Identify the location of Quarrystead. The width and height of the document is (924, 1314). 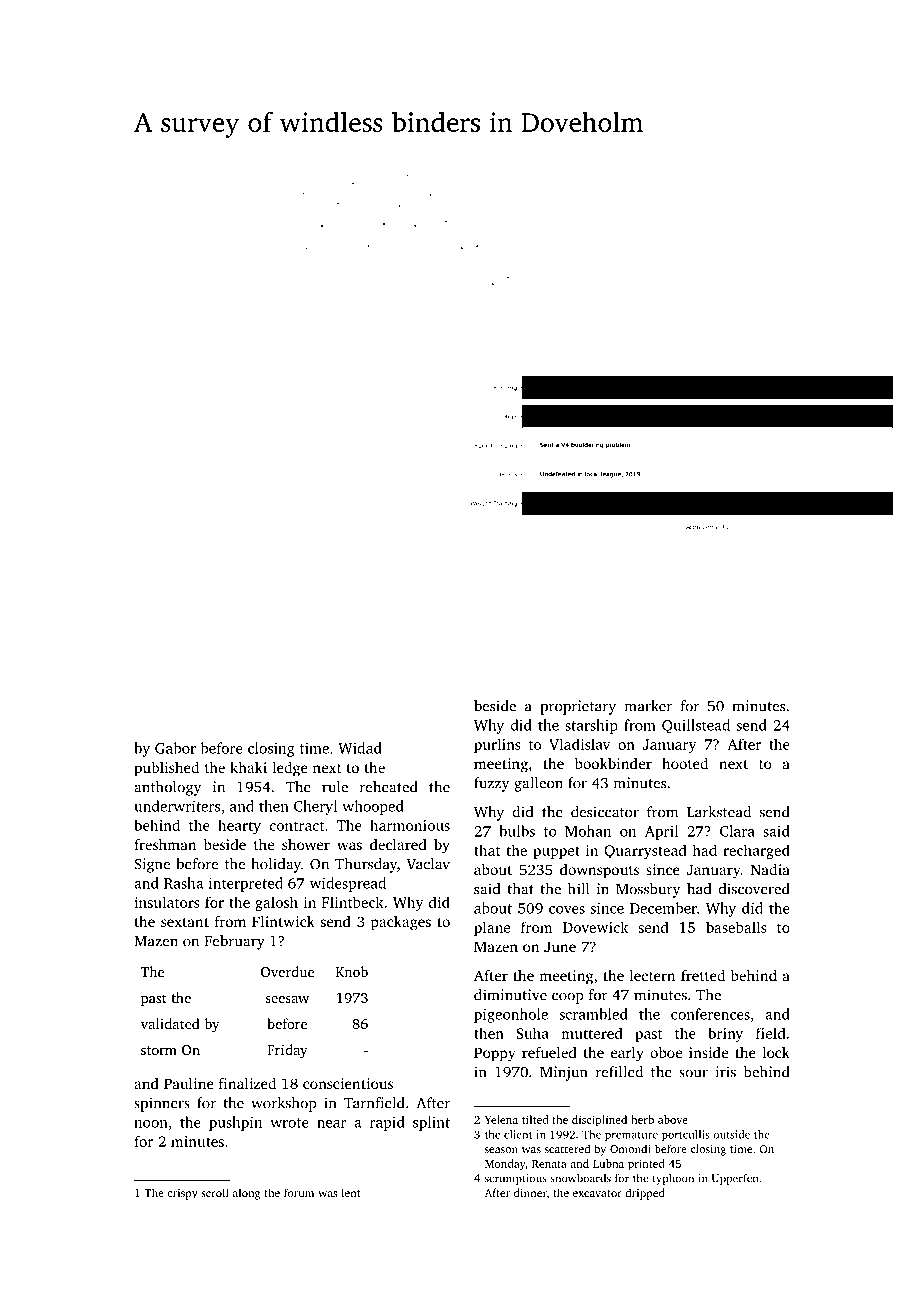
(645, 851).
